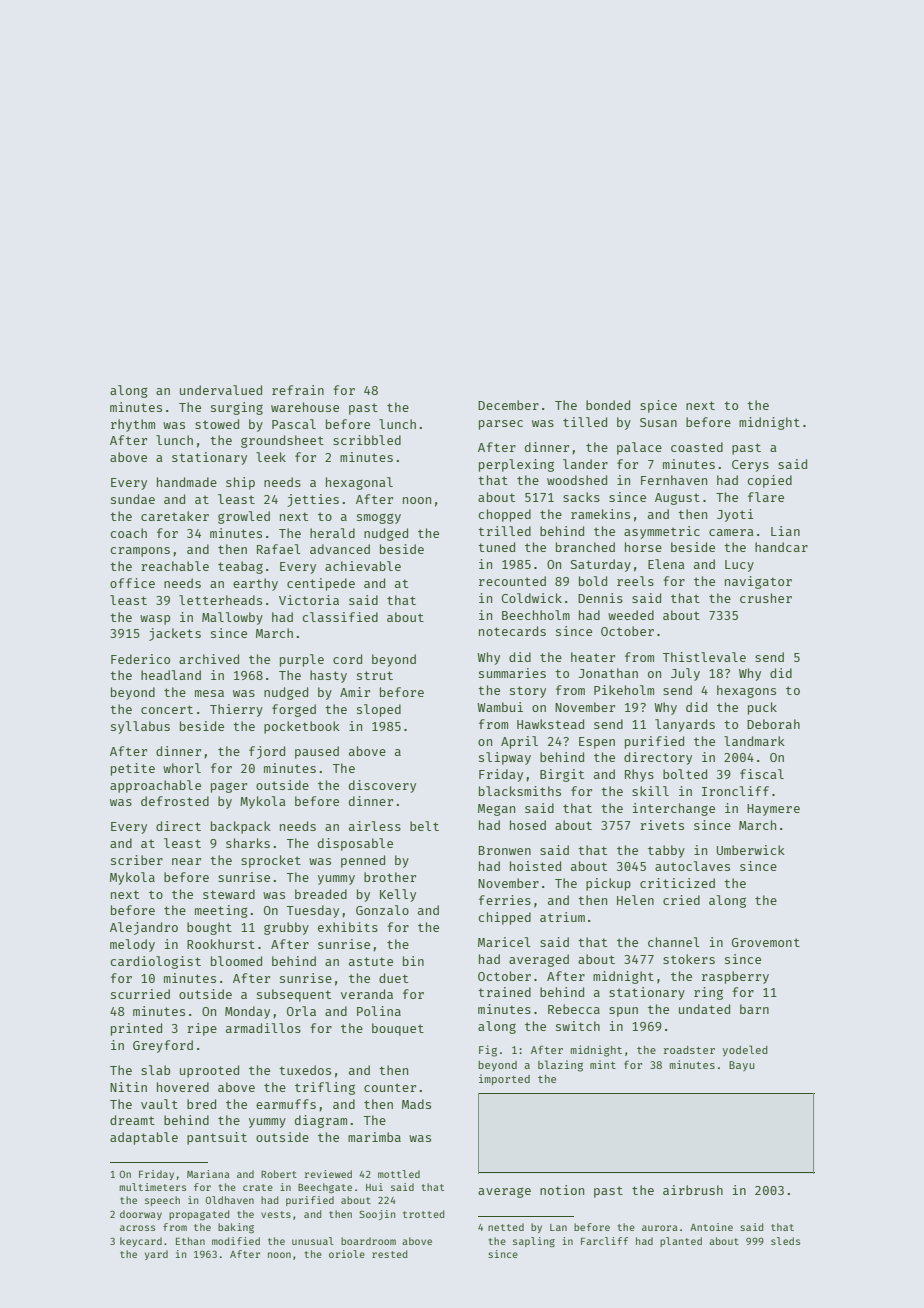 The width and height of the document is (924, 1308). I want to click on December, so click(508, 405).
